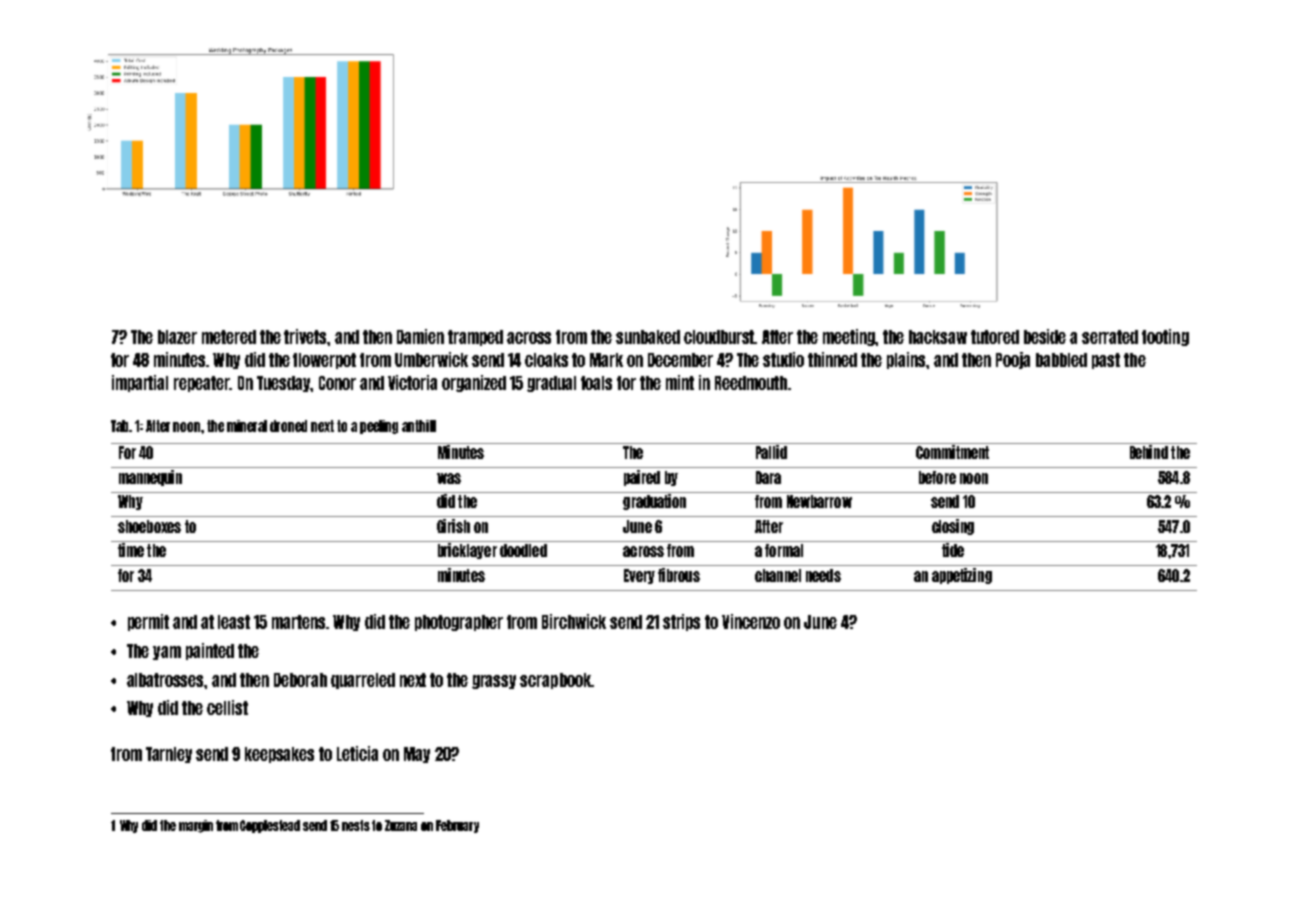 The image size is (1308, 924). Describe the element at coordinates (681, 622) in the page. I see `strips` at that location.
